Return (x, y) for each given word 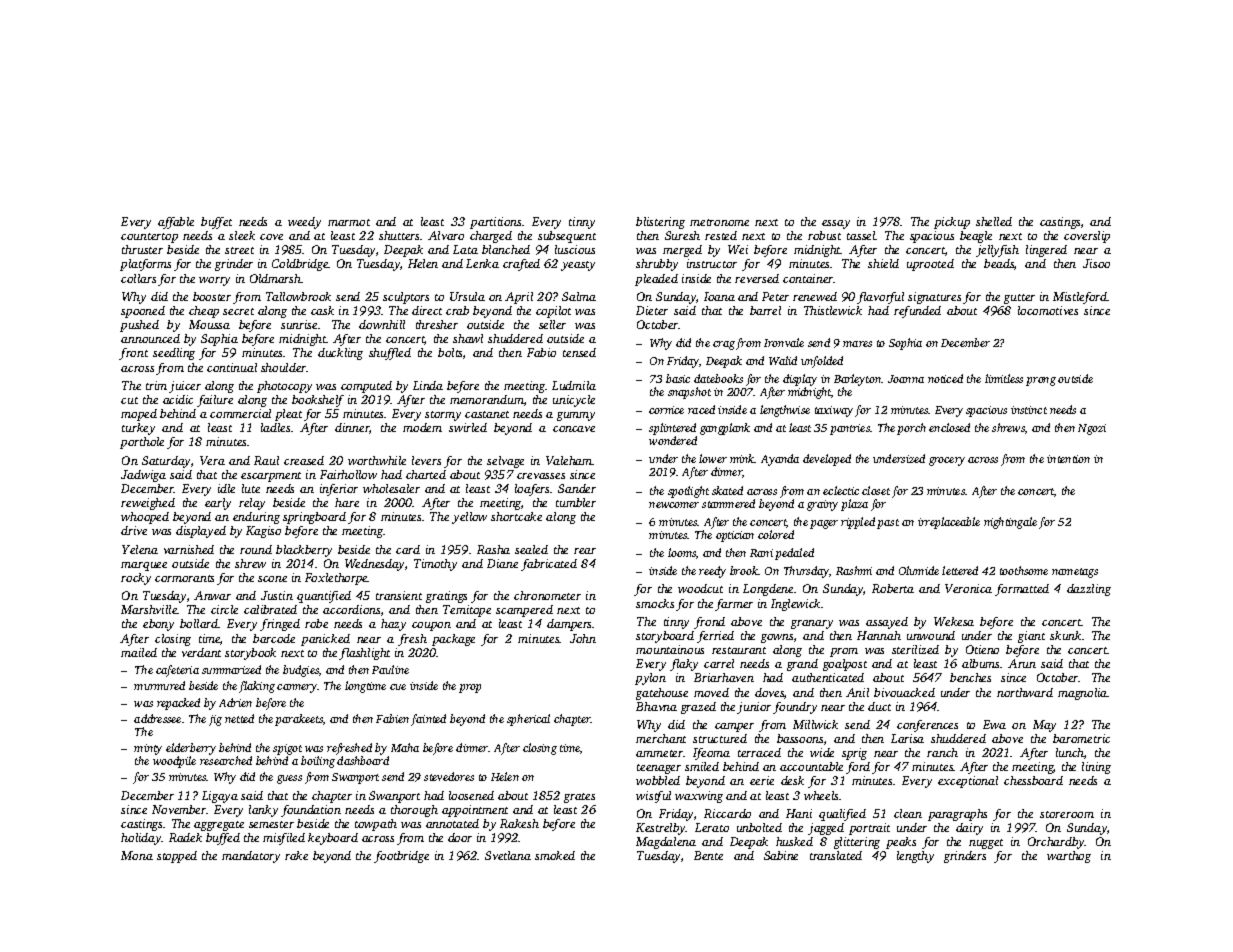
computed (366, 387)
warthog (1069, 857)
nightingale (1010, 523)
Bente (708, 855)
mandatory (251, 857)
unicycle (574, 401)
